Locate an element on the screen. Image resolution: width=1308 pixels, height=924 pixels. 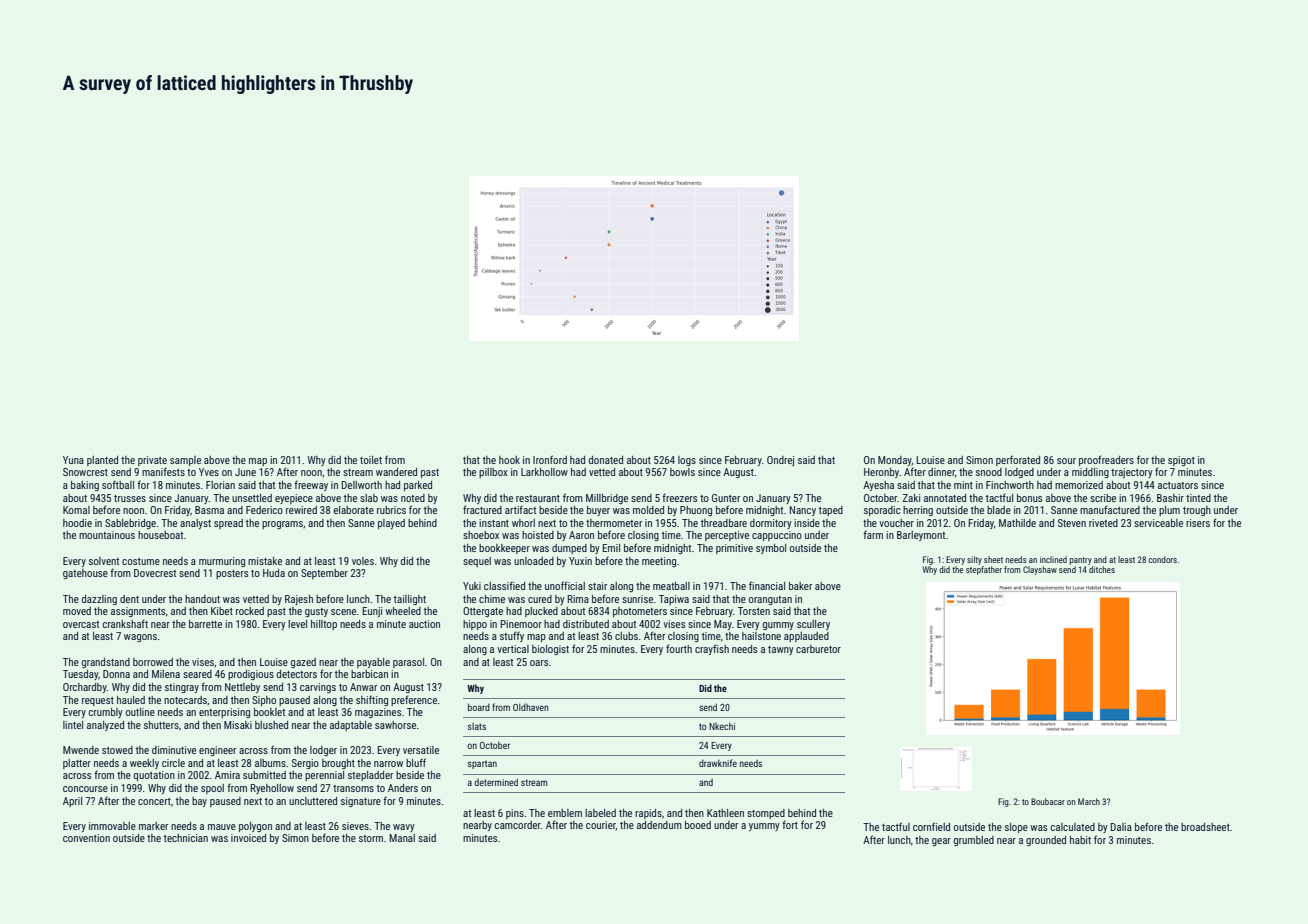
shutters is located at coordinates (161, 725).
